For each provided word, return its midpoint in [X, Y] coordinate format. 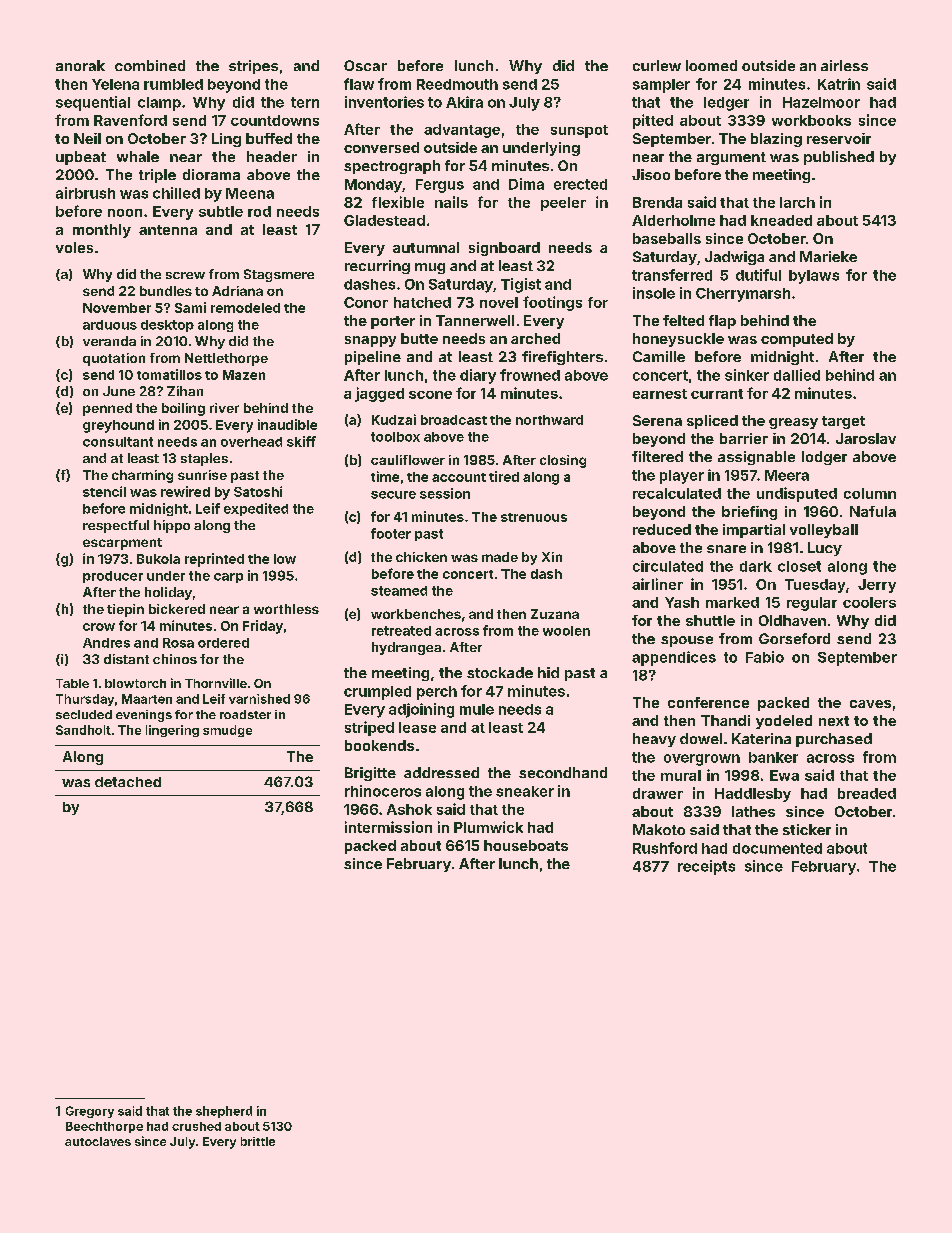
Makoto [659, 829]
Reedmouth [457, 84]
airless [844, 65]
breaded [867, 793]
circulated [668, 566]
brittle [258, 1141]
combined [150, 65]
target [843, 422]
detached [128, 782]
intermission [388, 827]
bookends [379, 745]
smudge [227, 731]
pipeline [373, 358]
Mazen [244, 375]
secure [393, 495]
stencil [104, 491]
